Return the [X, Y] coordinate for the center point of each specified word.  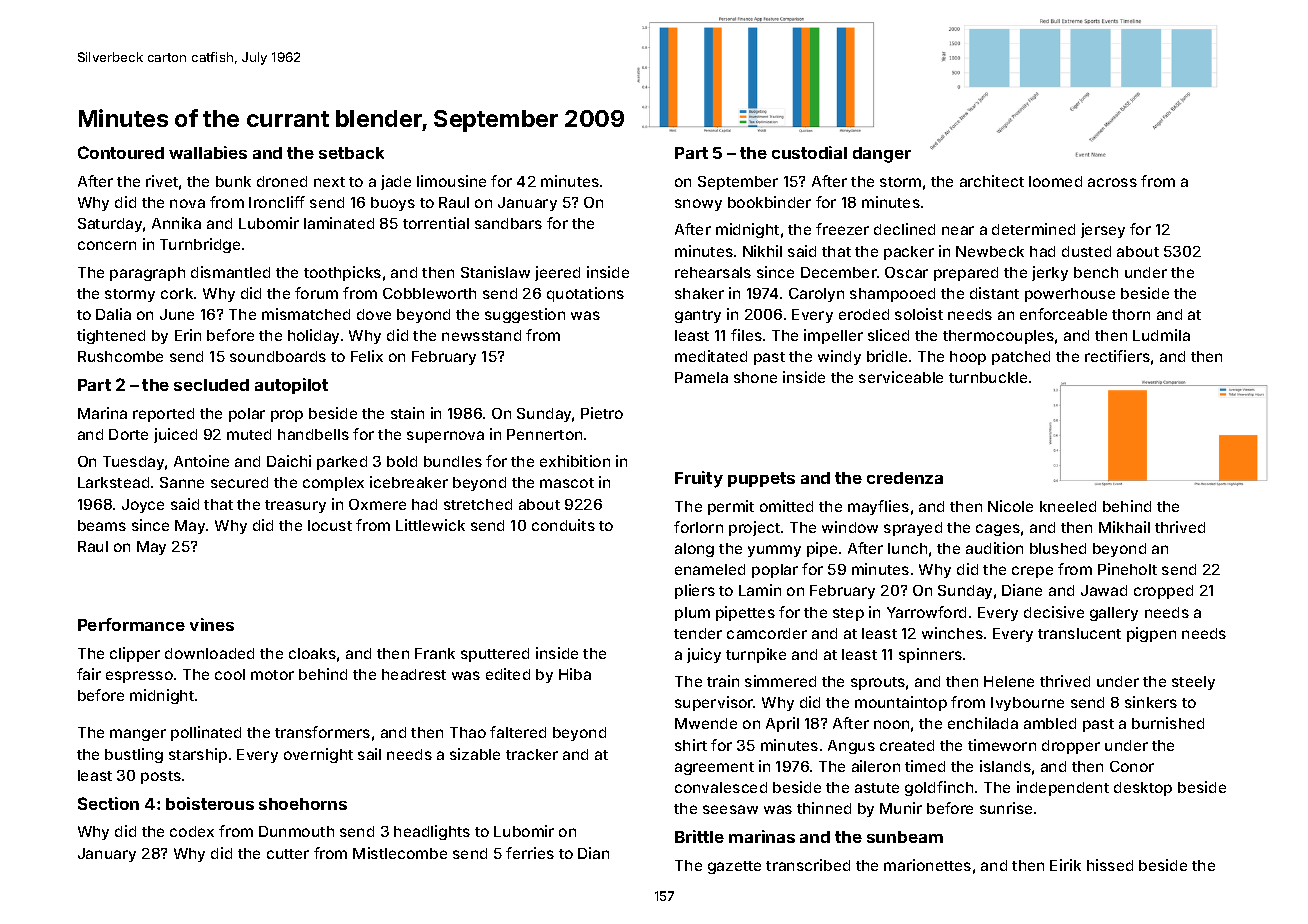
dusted [1086, 251]
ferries [530, 853]
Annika [176, 223]
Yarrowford [926, 612]
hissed [1110, 865]
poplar [775, 571]
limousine [451, 181]
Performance [131, 624]
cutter [288, 854]
